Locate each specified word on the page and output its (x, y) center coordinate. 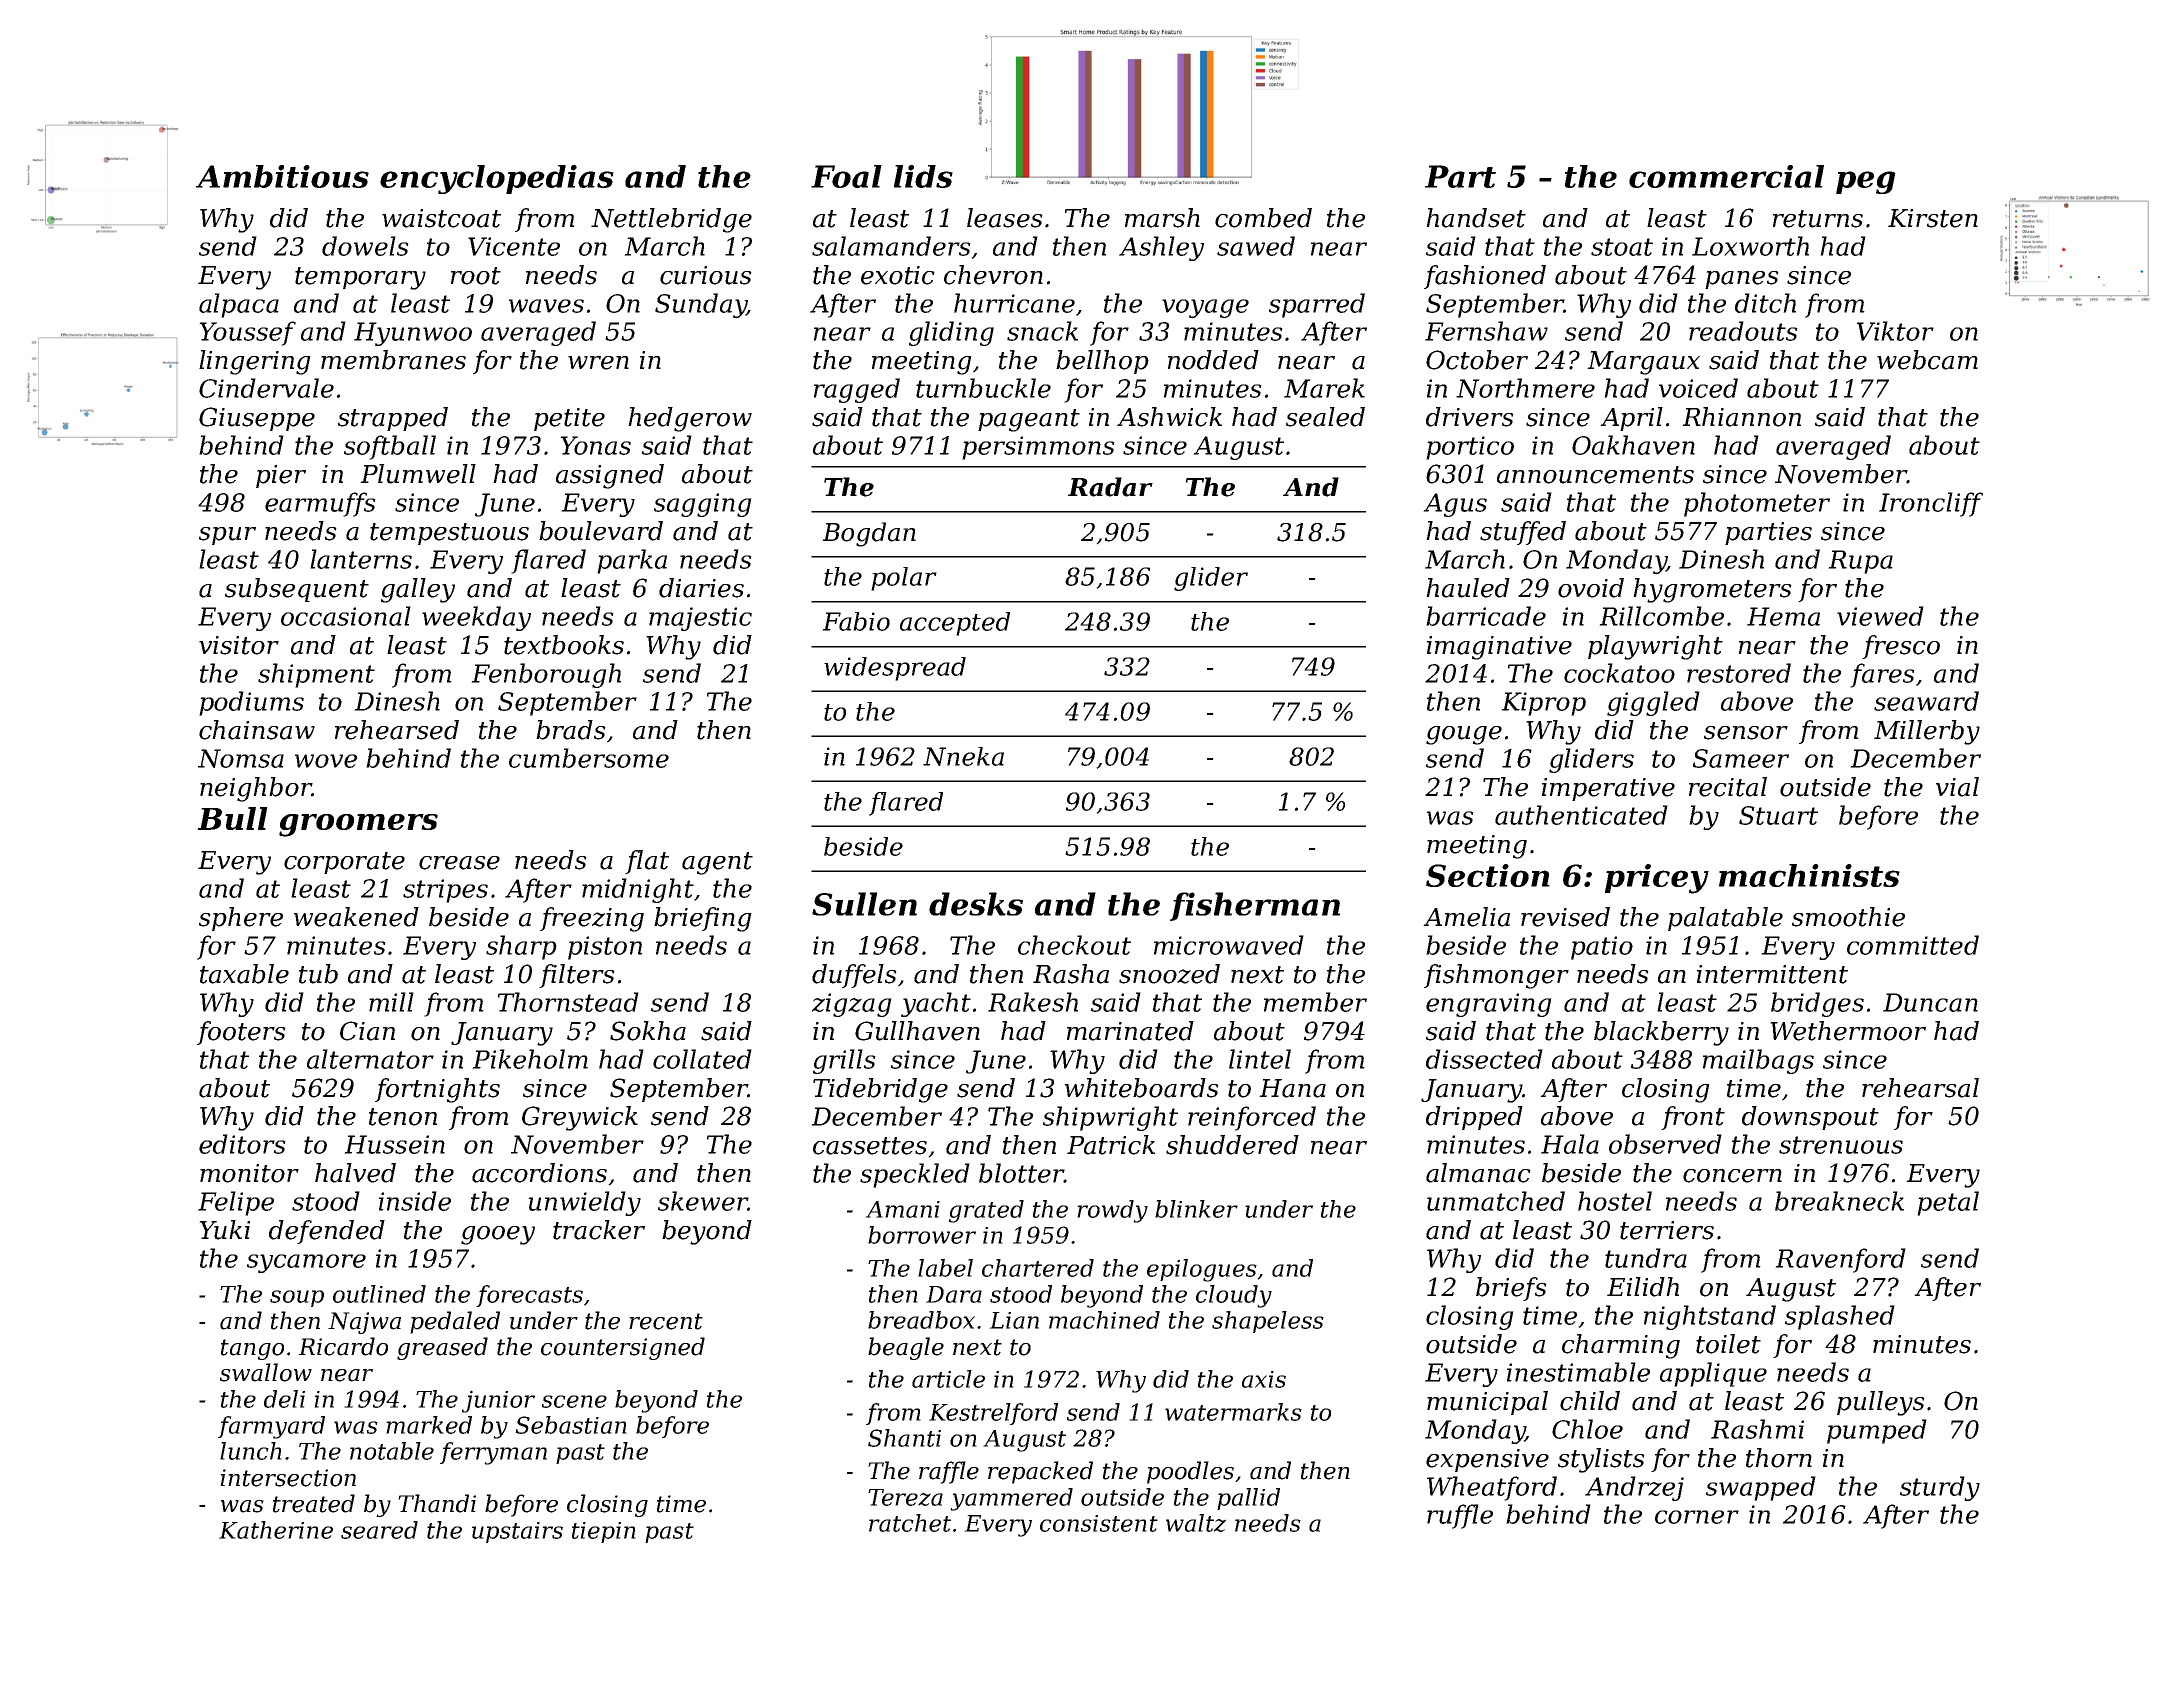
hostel (1615, 1201)
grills (844, 1061)
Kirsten (1933, 218)
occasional (346, 616)
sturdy (1940, 1488)
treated (314, 1503)
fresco (1901, 647)
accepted (955, 624)
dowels (365, 246)
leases (1005, 218)
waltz (1196, 1523)
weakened (356, 917)
